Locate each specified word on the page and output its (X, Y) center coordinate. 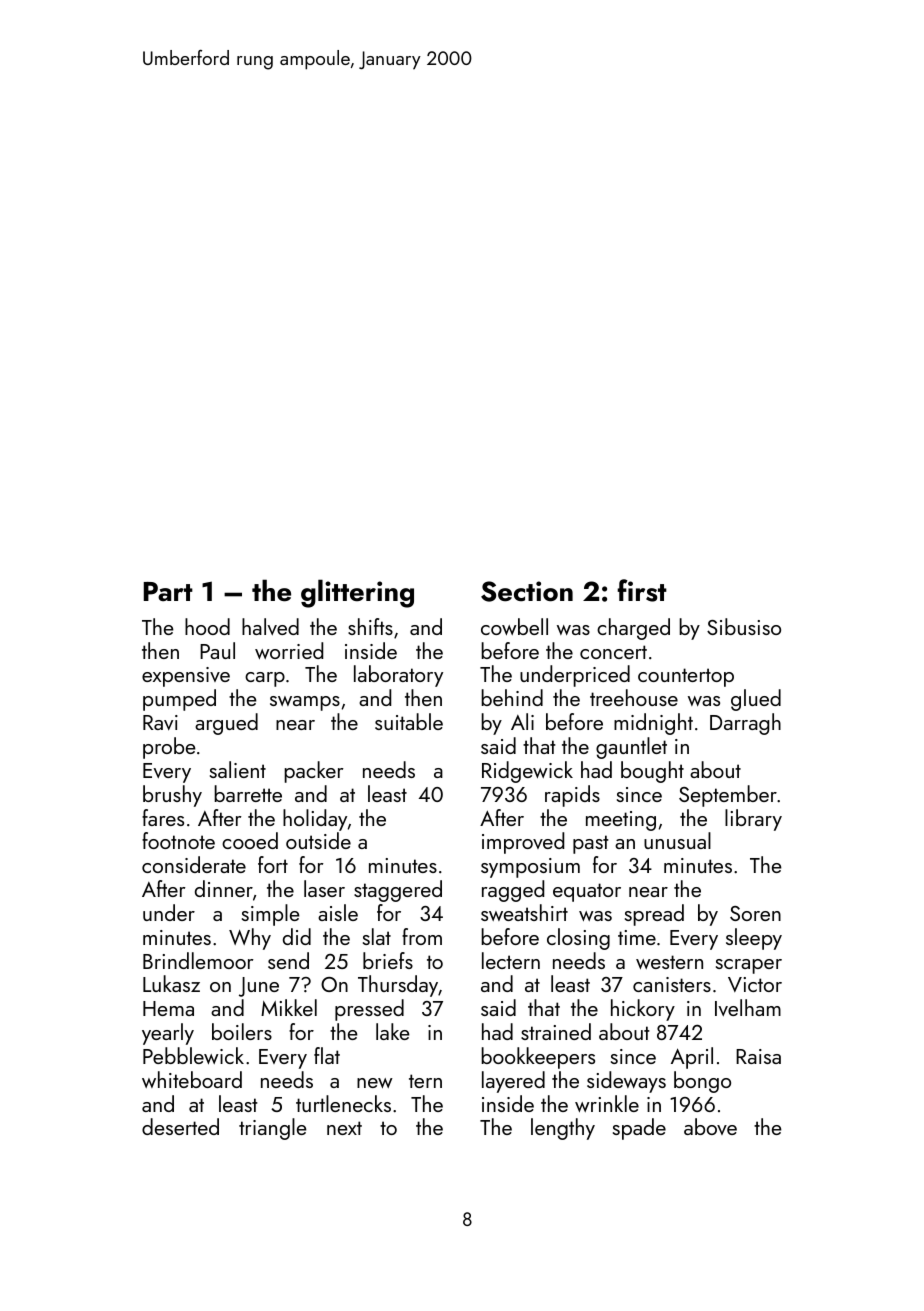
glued (756, 700)
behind (512, 697)
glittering (357, 593)
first (642, 590)
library (753, 820)
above (710, 1126)
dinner (224, 888)
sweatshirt (524, 912)
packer (314, 772)
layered (513, 1082)
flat (327, 1055)
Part (168, 591)
